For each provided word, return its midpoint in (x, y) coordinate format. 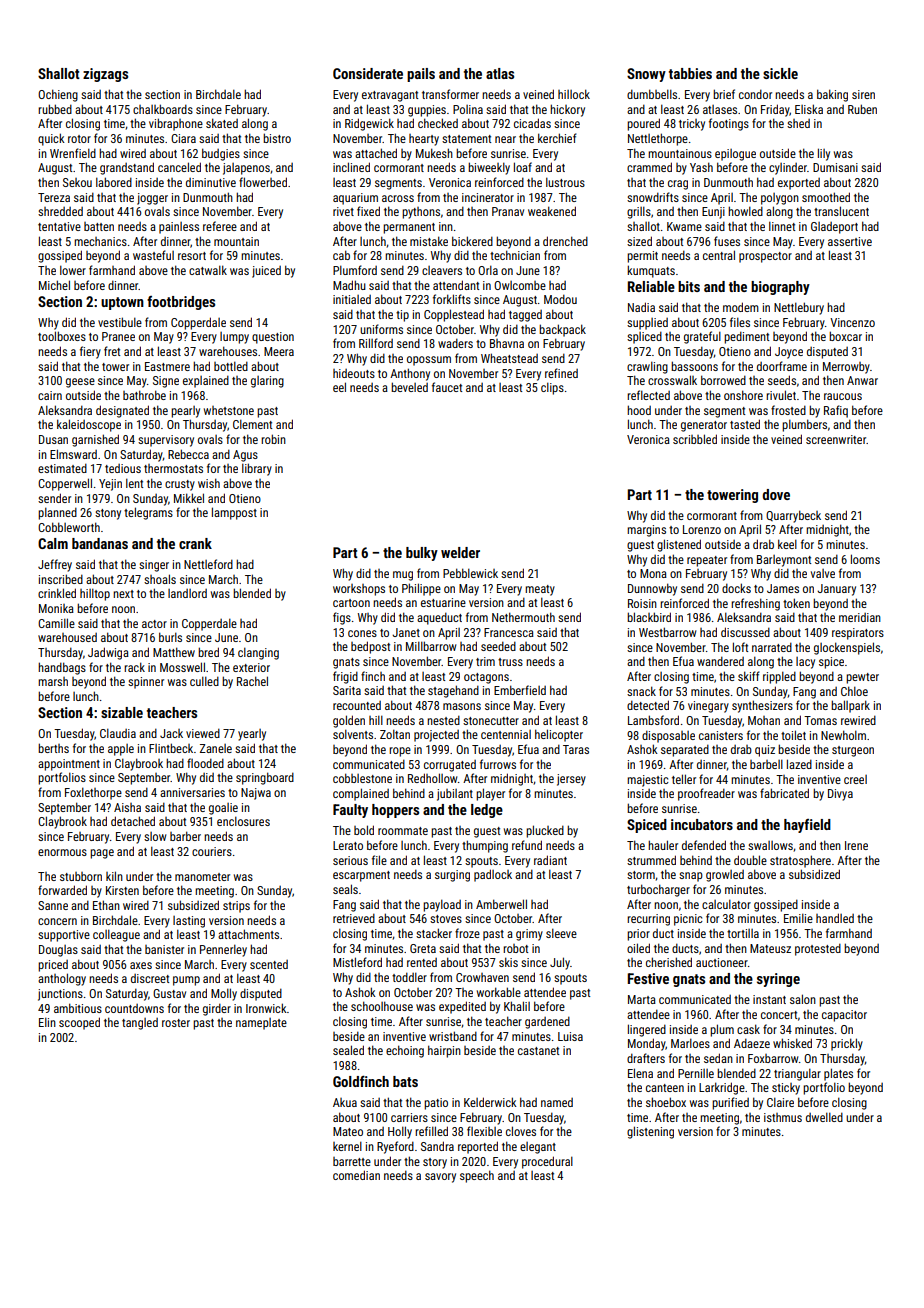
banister (164, 949)
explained (206, 381)
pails (421, 75)
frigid (345, 677)
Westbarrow (667, 632)
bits (689, 286)
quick (51, 139)
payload (442, 905)
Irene (856, 845)
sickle (780, 73)
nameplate (261, 1024)
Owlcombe (520, 285)
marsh (53, 681)
